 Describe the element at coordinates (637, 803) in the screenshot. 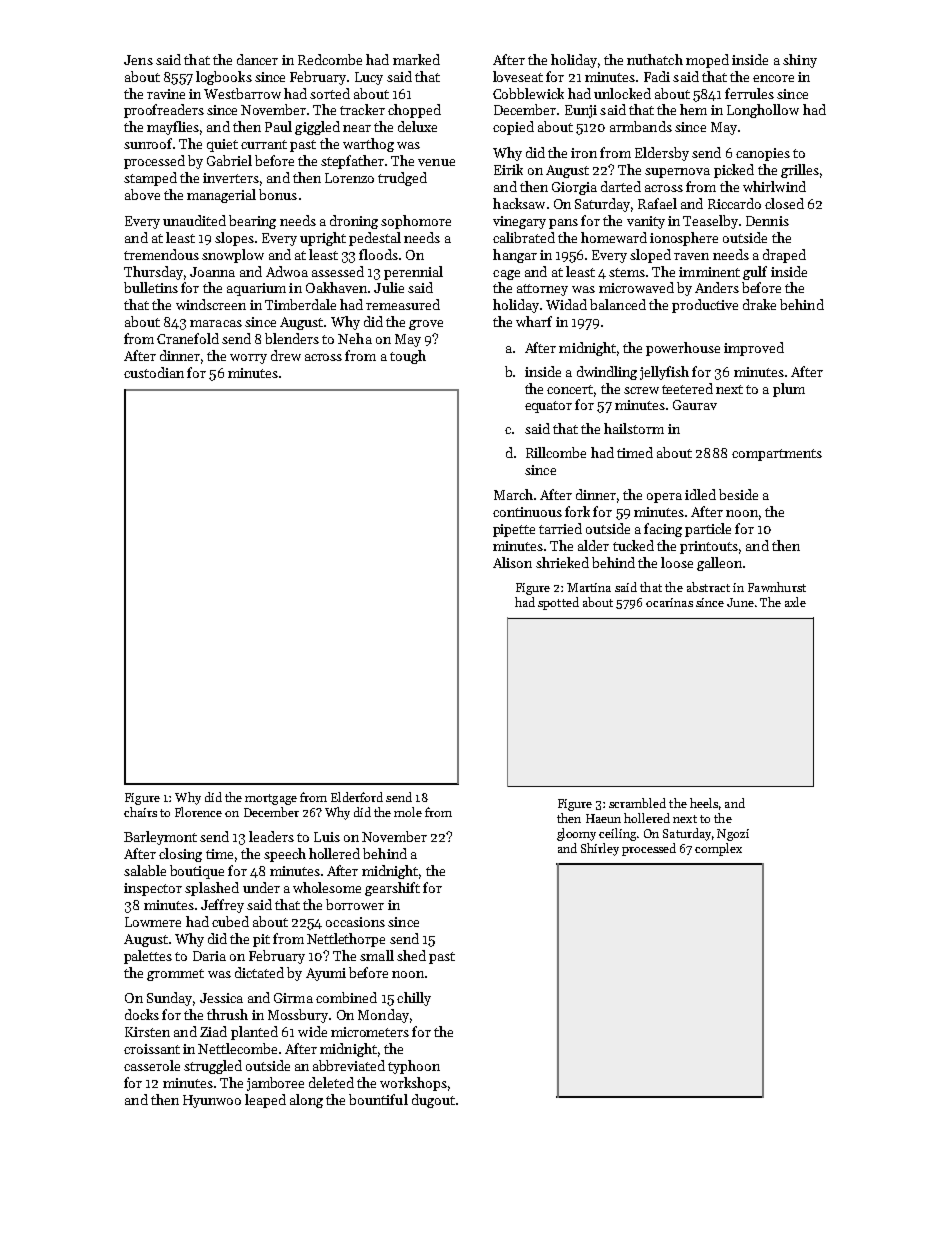

I see `scrambled` at that location.
